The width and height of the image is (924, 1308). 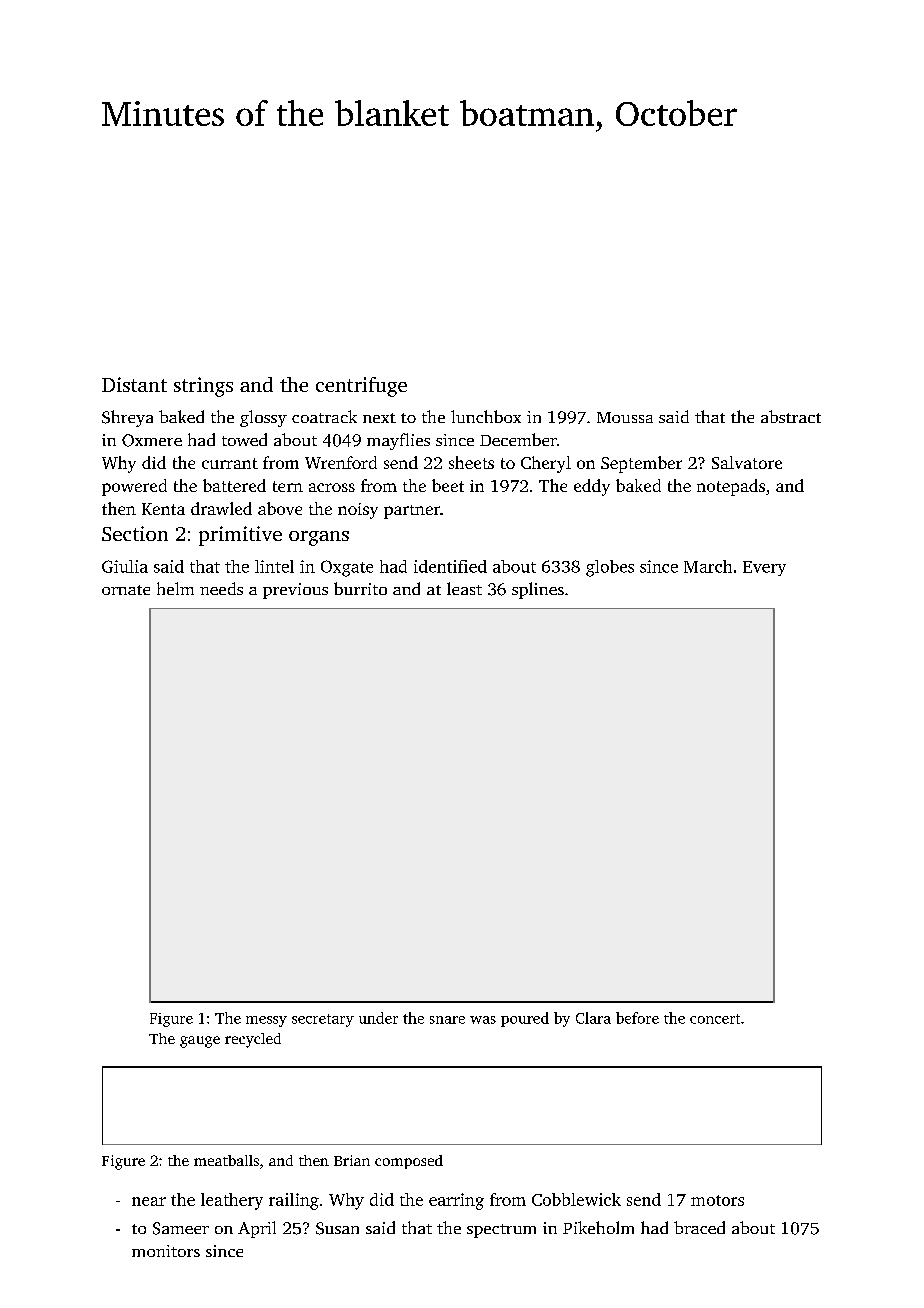 I want to click on centrifuge, so click(x=361, y=387).
